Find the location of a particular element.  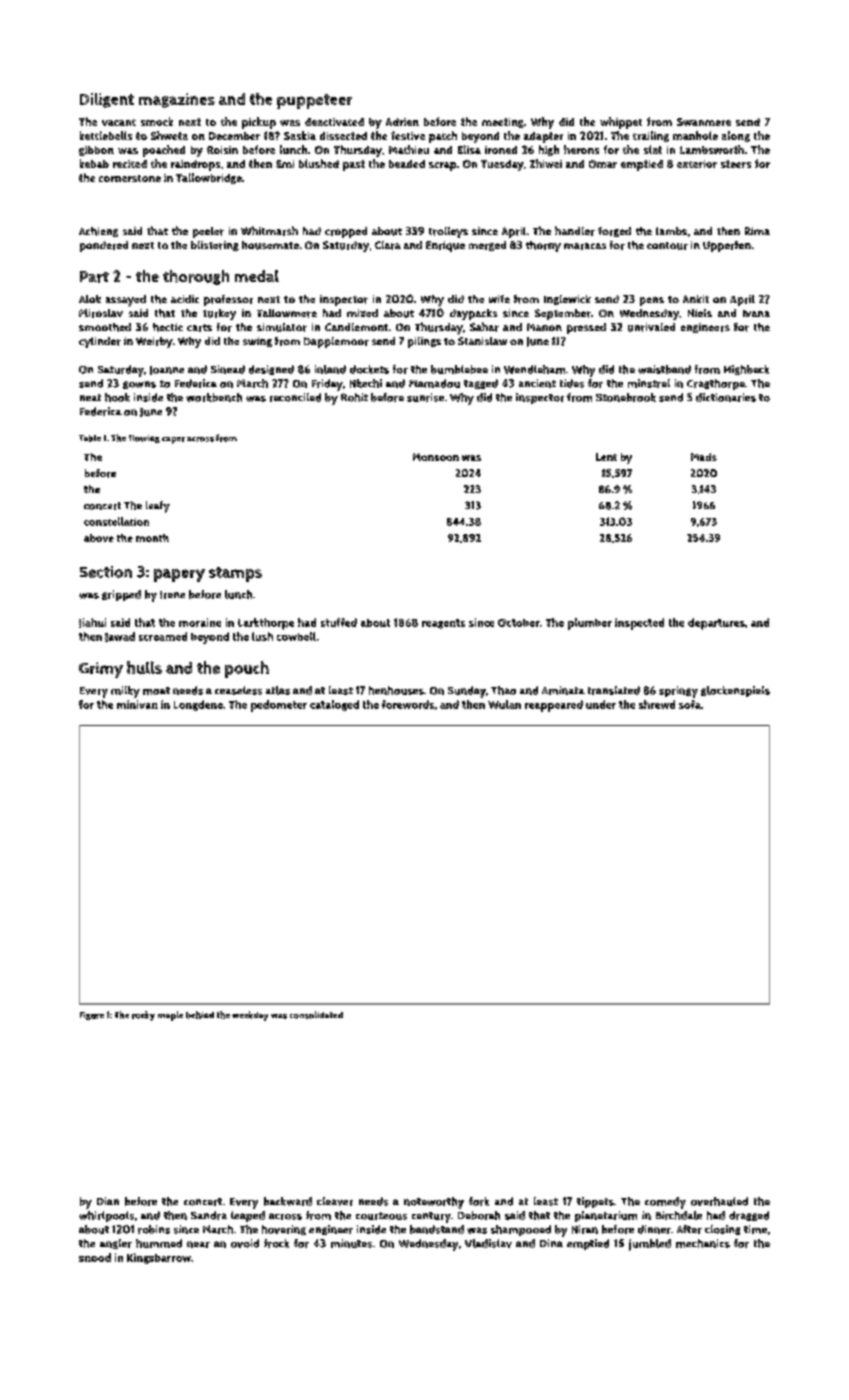

springy is located at coordinates (678, 692).
